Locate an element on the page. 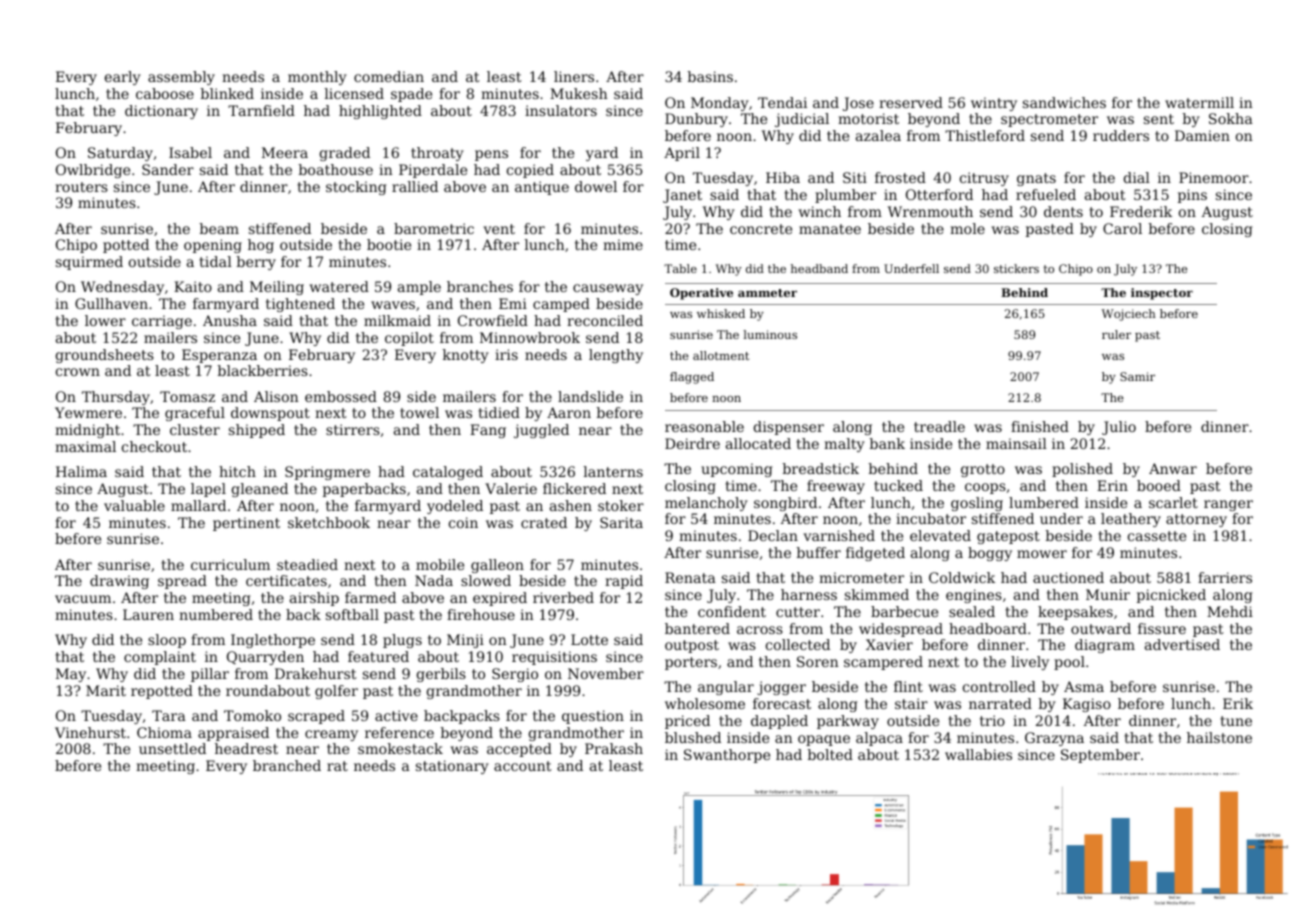 This document has height=924, width=1308. opaque is located at coordinates (824, 740).
